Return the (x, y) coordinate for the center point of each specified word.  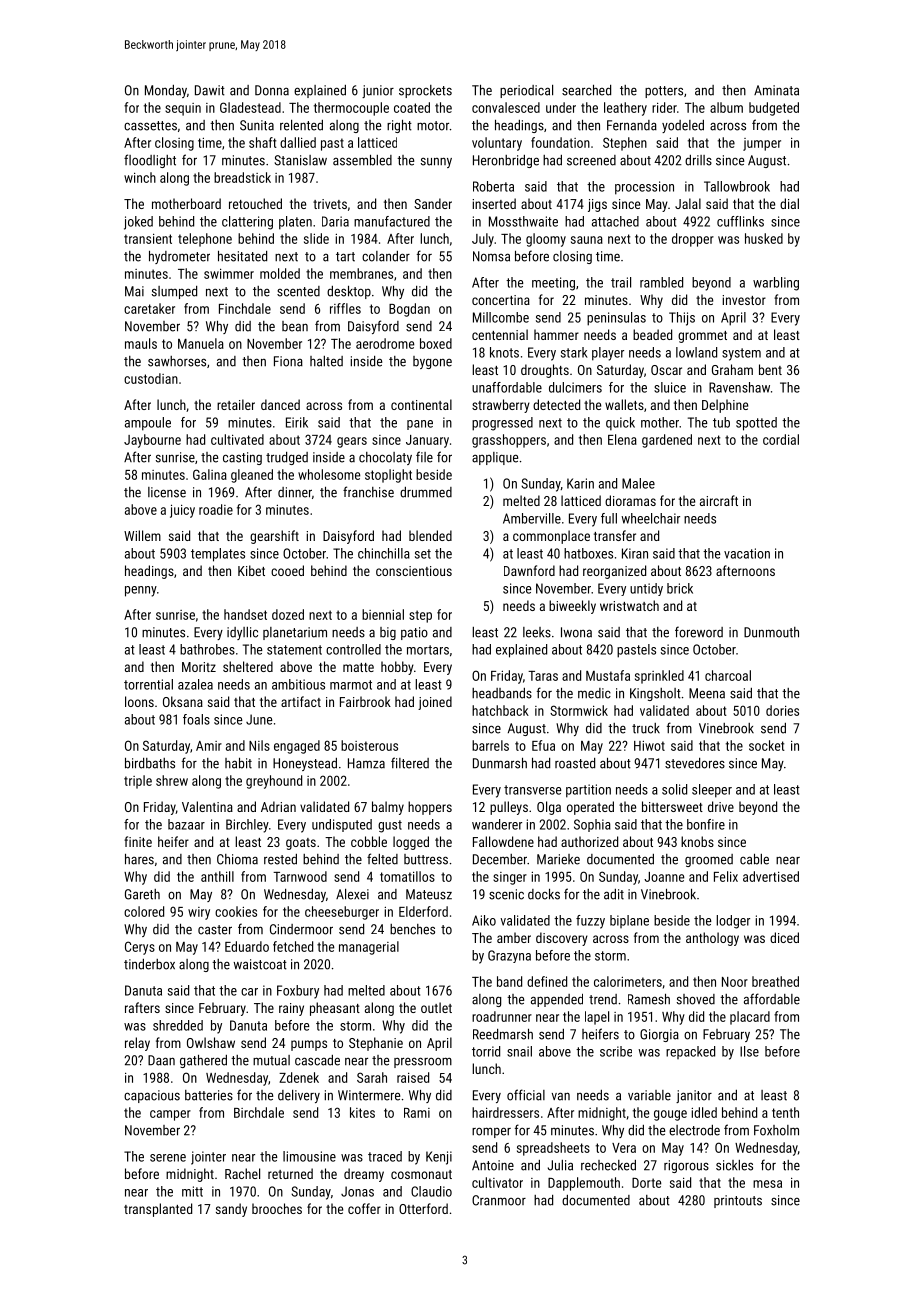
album (726, 107)
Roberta (493, 186)
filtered (410, 763)
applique (495, 458)
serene (168, 1158)
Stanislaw (300, 160)
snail (519, 1051)
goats (301, 844)
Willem (142, 535)
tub (721, 422)
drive (721, 806)
